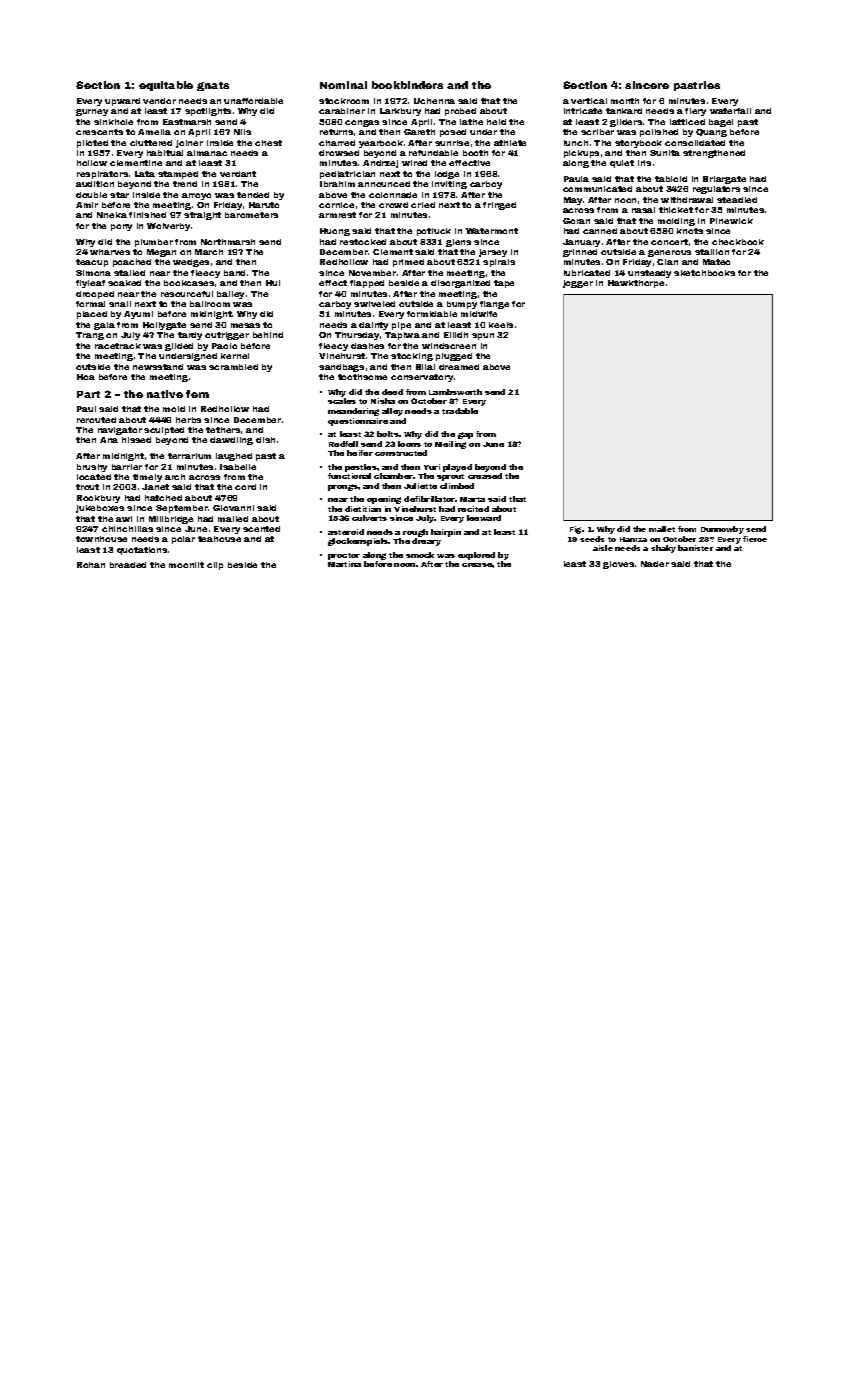 Image resolution: width=849 pixels, height=1400 pixels. Describe the element at coordinates (113, 122) in the screenshot. I see `sinkhole` at that location.
